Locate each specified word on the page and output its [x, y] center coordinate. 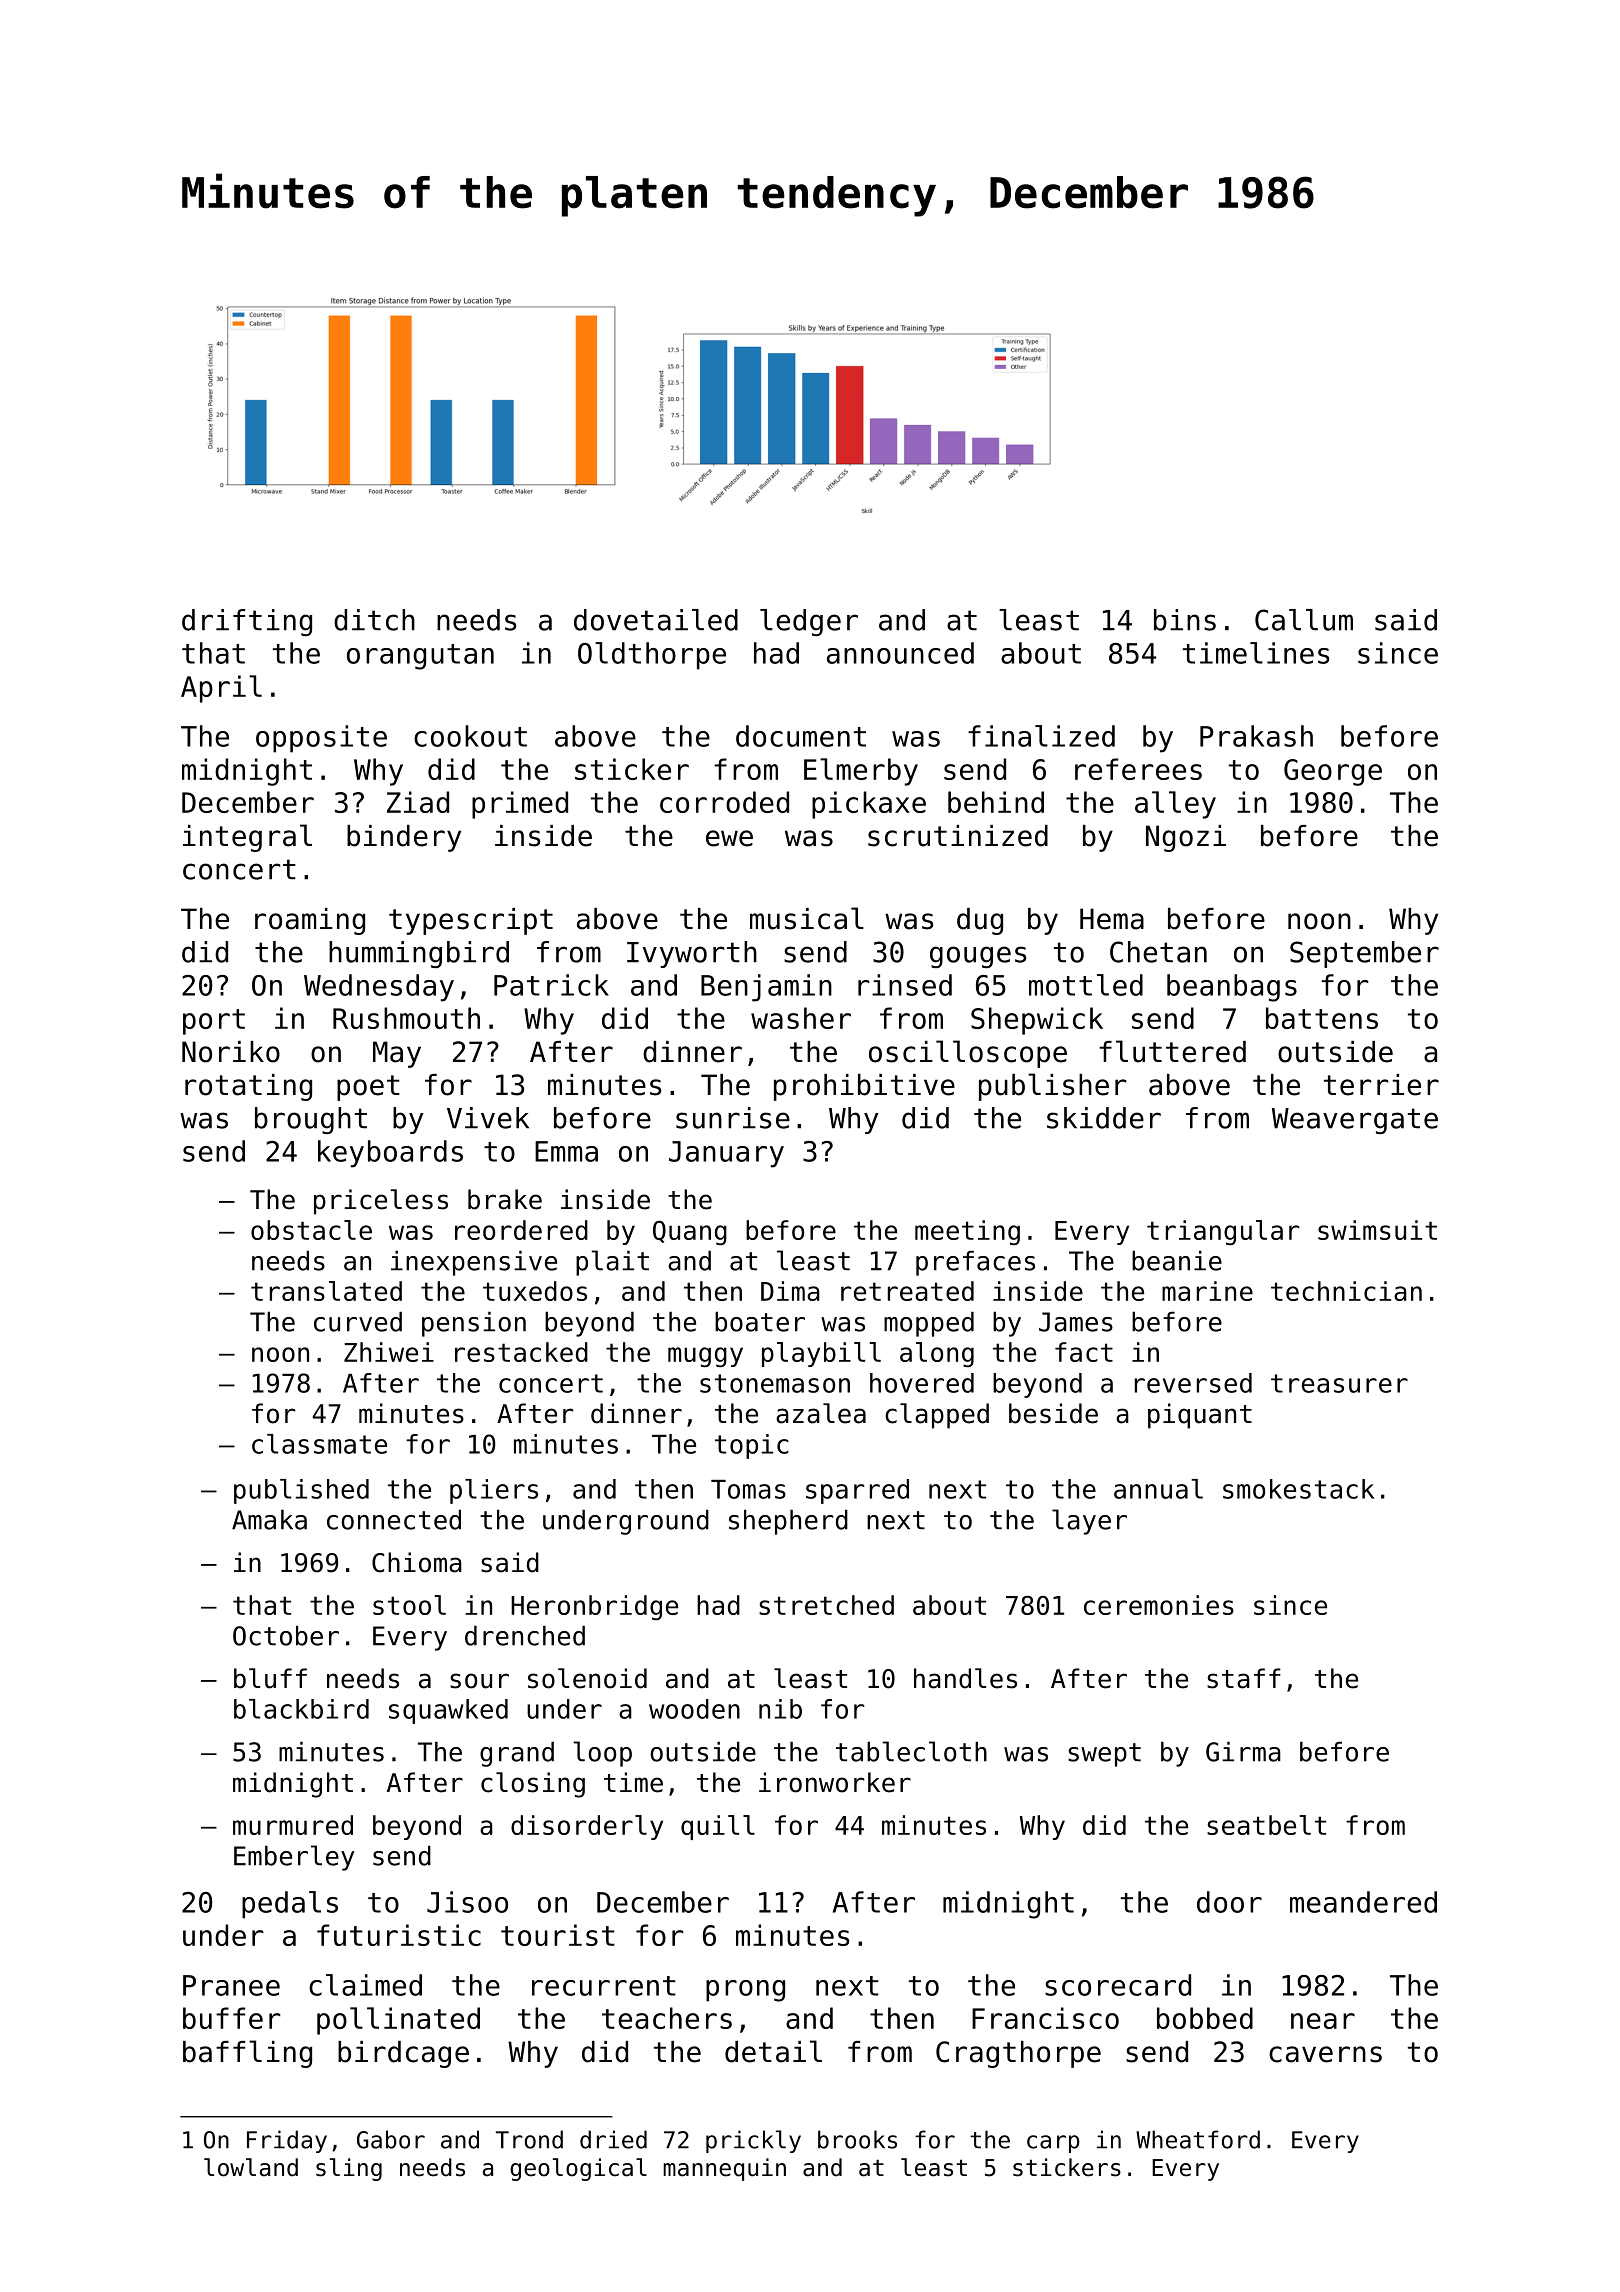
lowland [251, 2167]
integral [247, 838]
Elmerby [861, 772]
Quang [690, 1232]
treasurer [1339, 1383]
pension [474, 1324]
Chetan [1158, 952]
